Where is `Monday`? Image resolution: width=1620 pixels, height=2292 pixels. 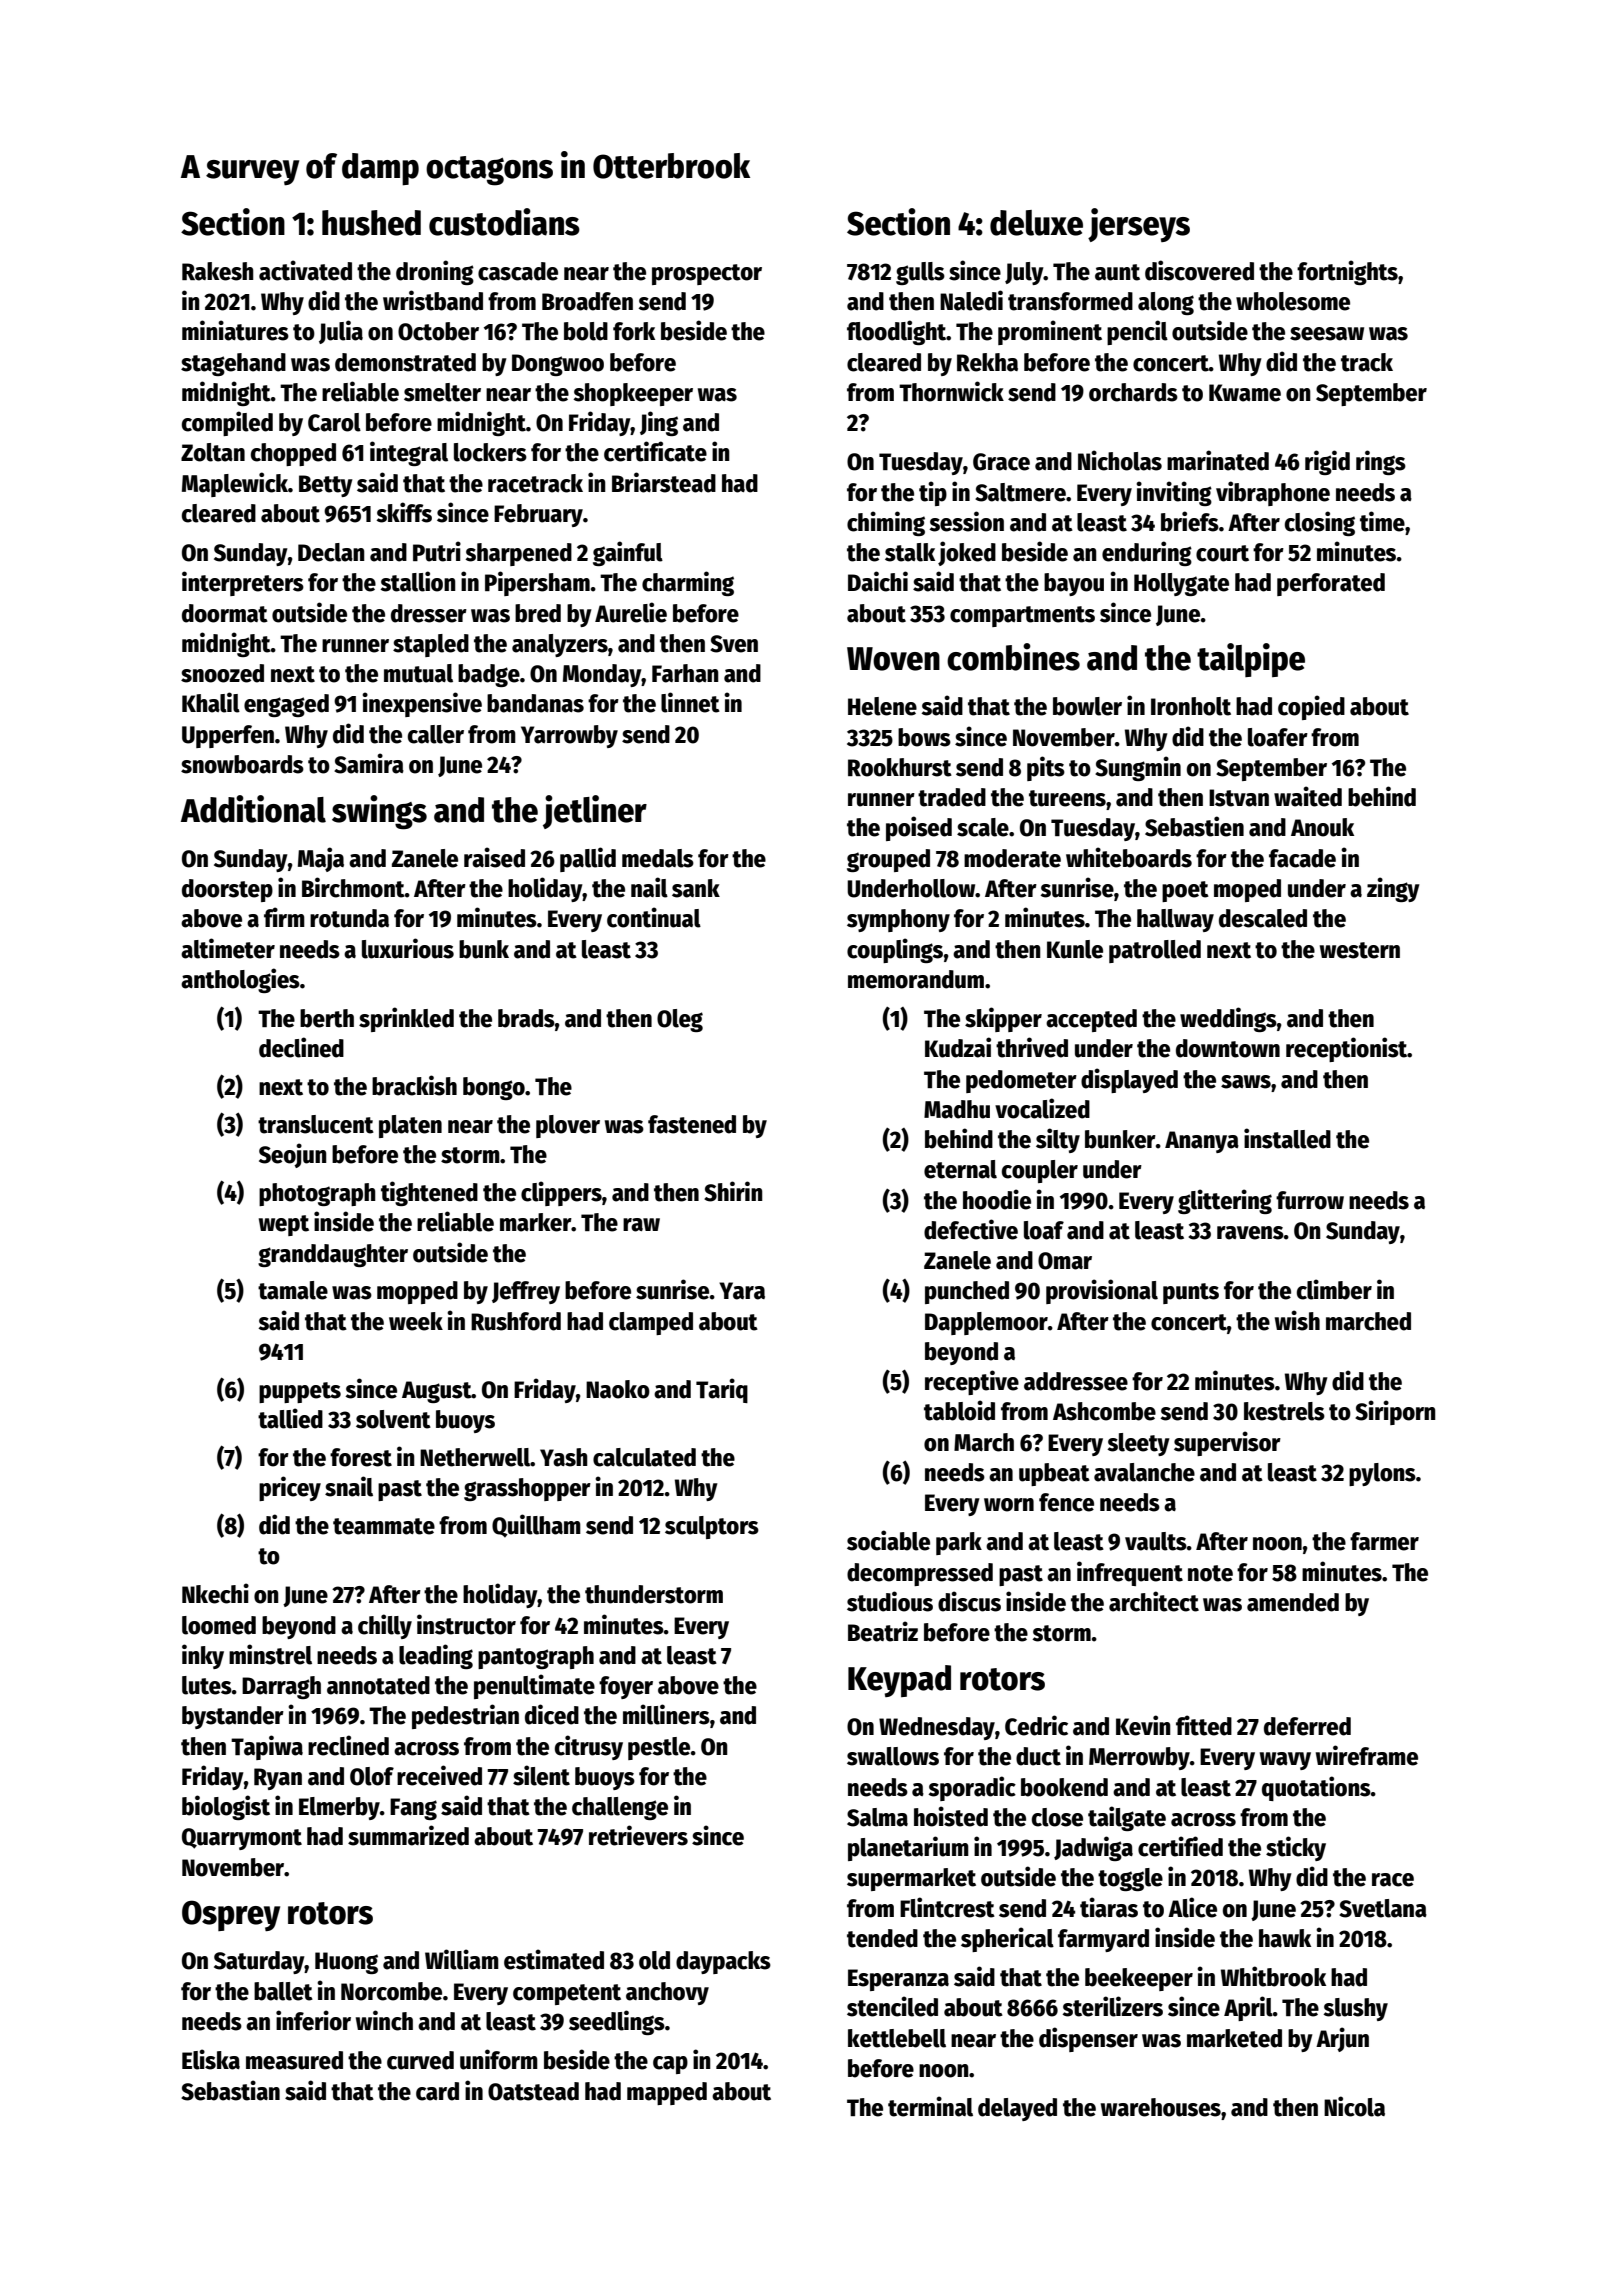
Monday is located at coordinates (602, 675).
